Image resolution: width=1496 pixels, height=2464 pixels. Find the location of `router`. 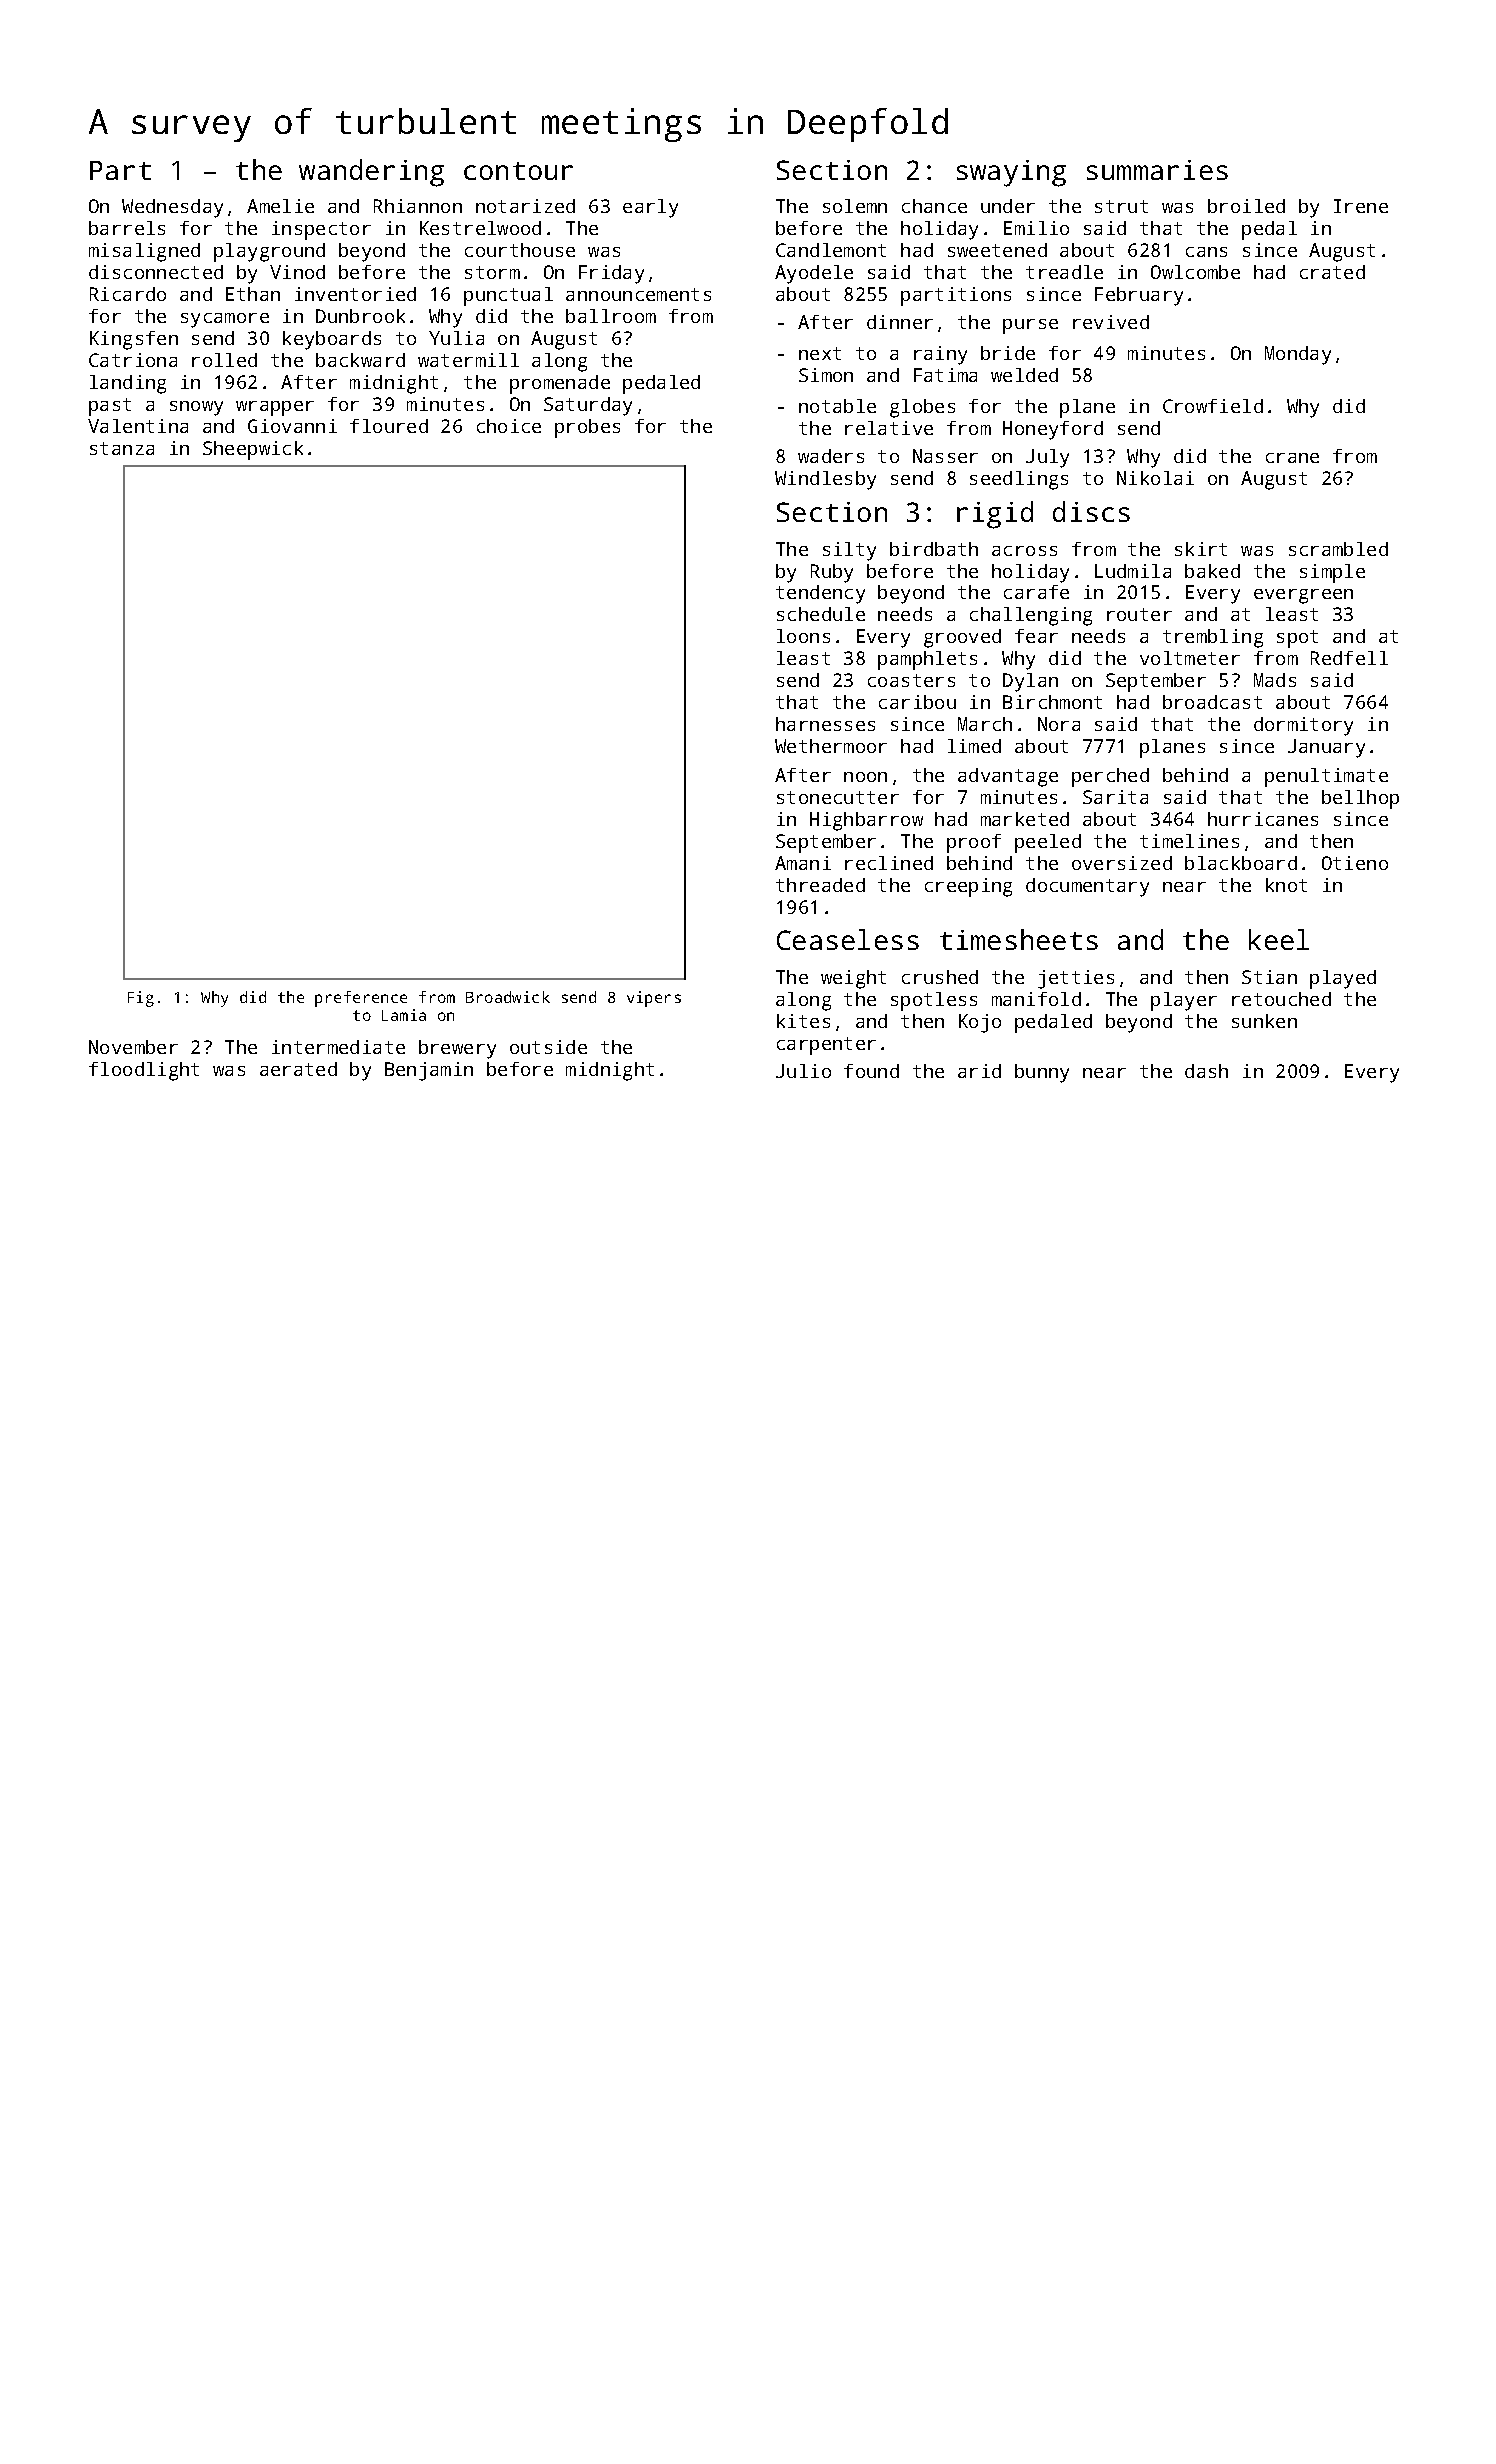

router is located at coordinates (1139, 614).
